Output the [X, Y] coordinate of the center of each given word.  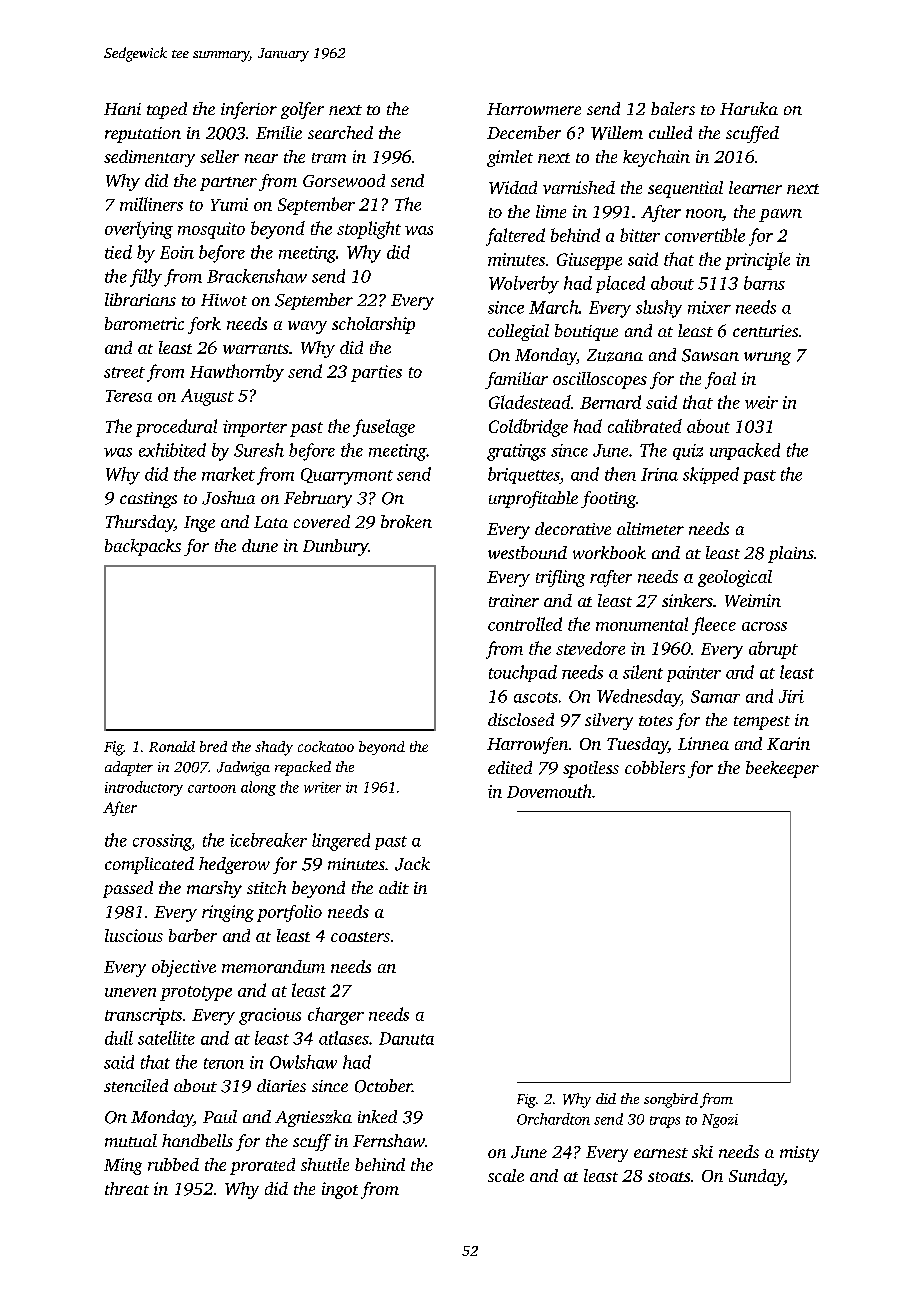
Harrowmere [534, 109]
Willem [617, 133]
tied [118, 252]
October [383, 1086]
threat [127, 1188]
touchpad [523, 673]
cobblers [655, 767]
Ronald [172, 746]
